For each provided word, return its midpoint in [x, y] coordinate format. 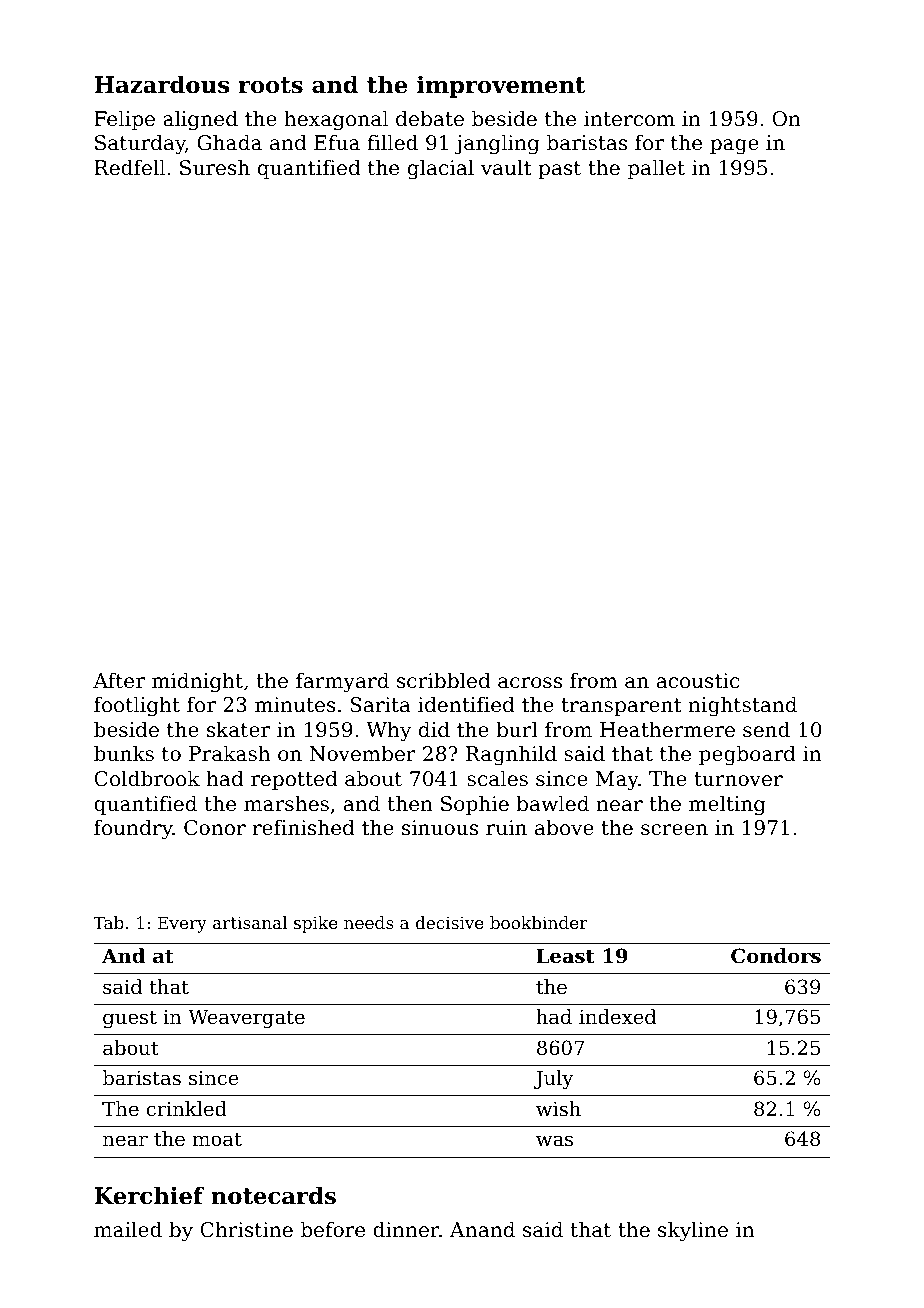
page [734, 147]
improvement [501, 86]
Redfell [129, 167]
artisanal [250, 922]
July [553, 1080]
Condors [776, 956]
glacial [441, 169]
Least [565, 956]
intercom [629, 119]
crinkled [187, 1109]
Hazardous [161, 84]
